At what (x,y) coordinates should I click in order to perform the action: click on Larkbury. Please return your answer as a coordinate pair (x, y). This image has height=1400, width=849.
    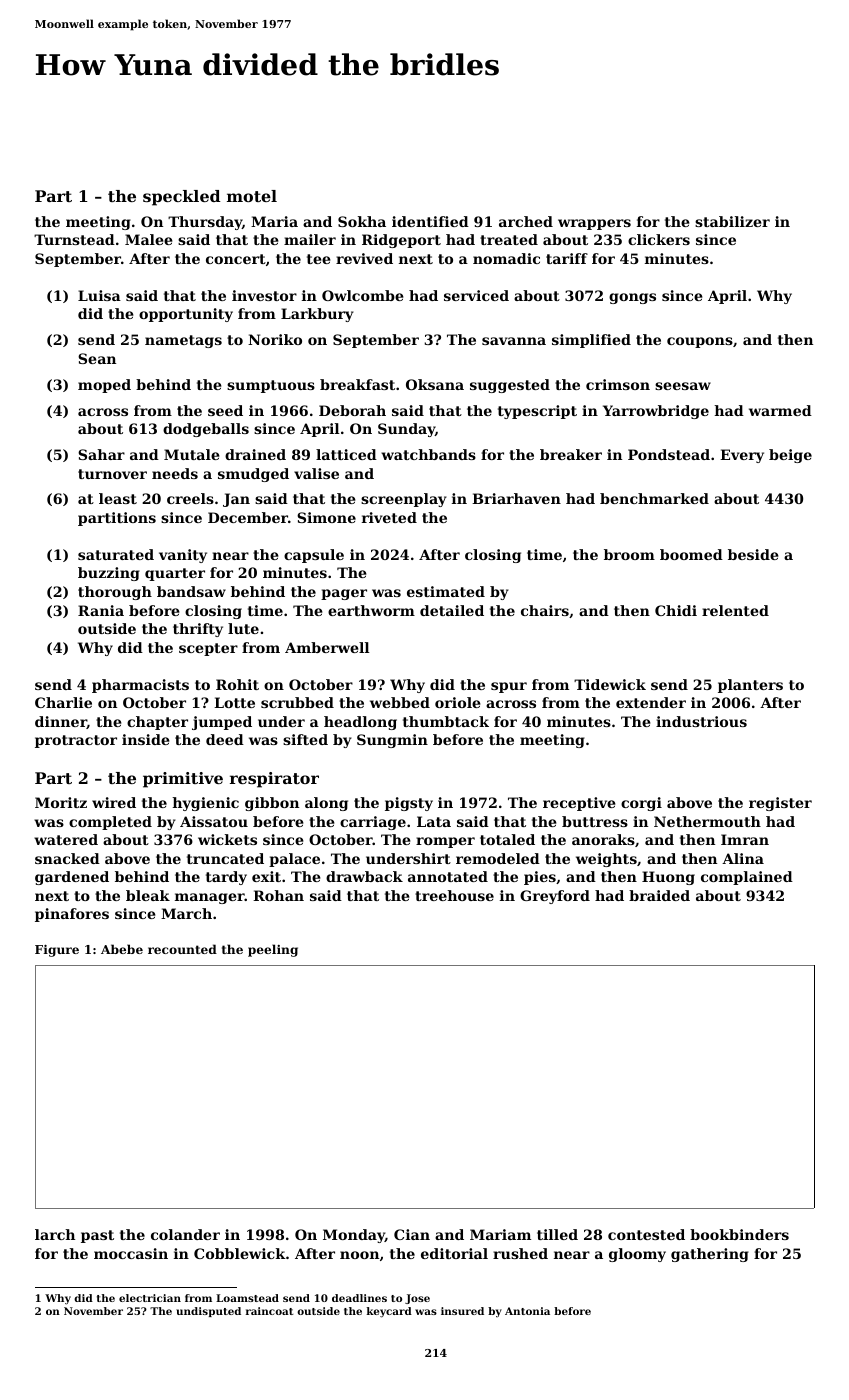
    Looking at the image, I should click on (317, 315).
